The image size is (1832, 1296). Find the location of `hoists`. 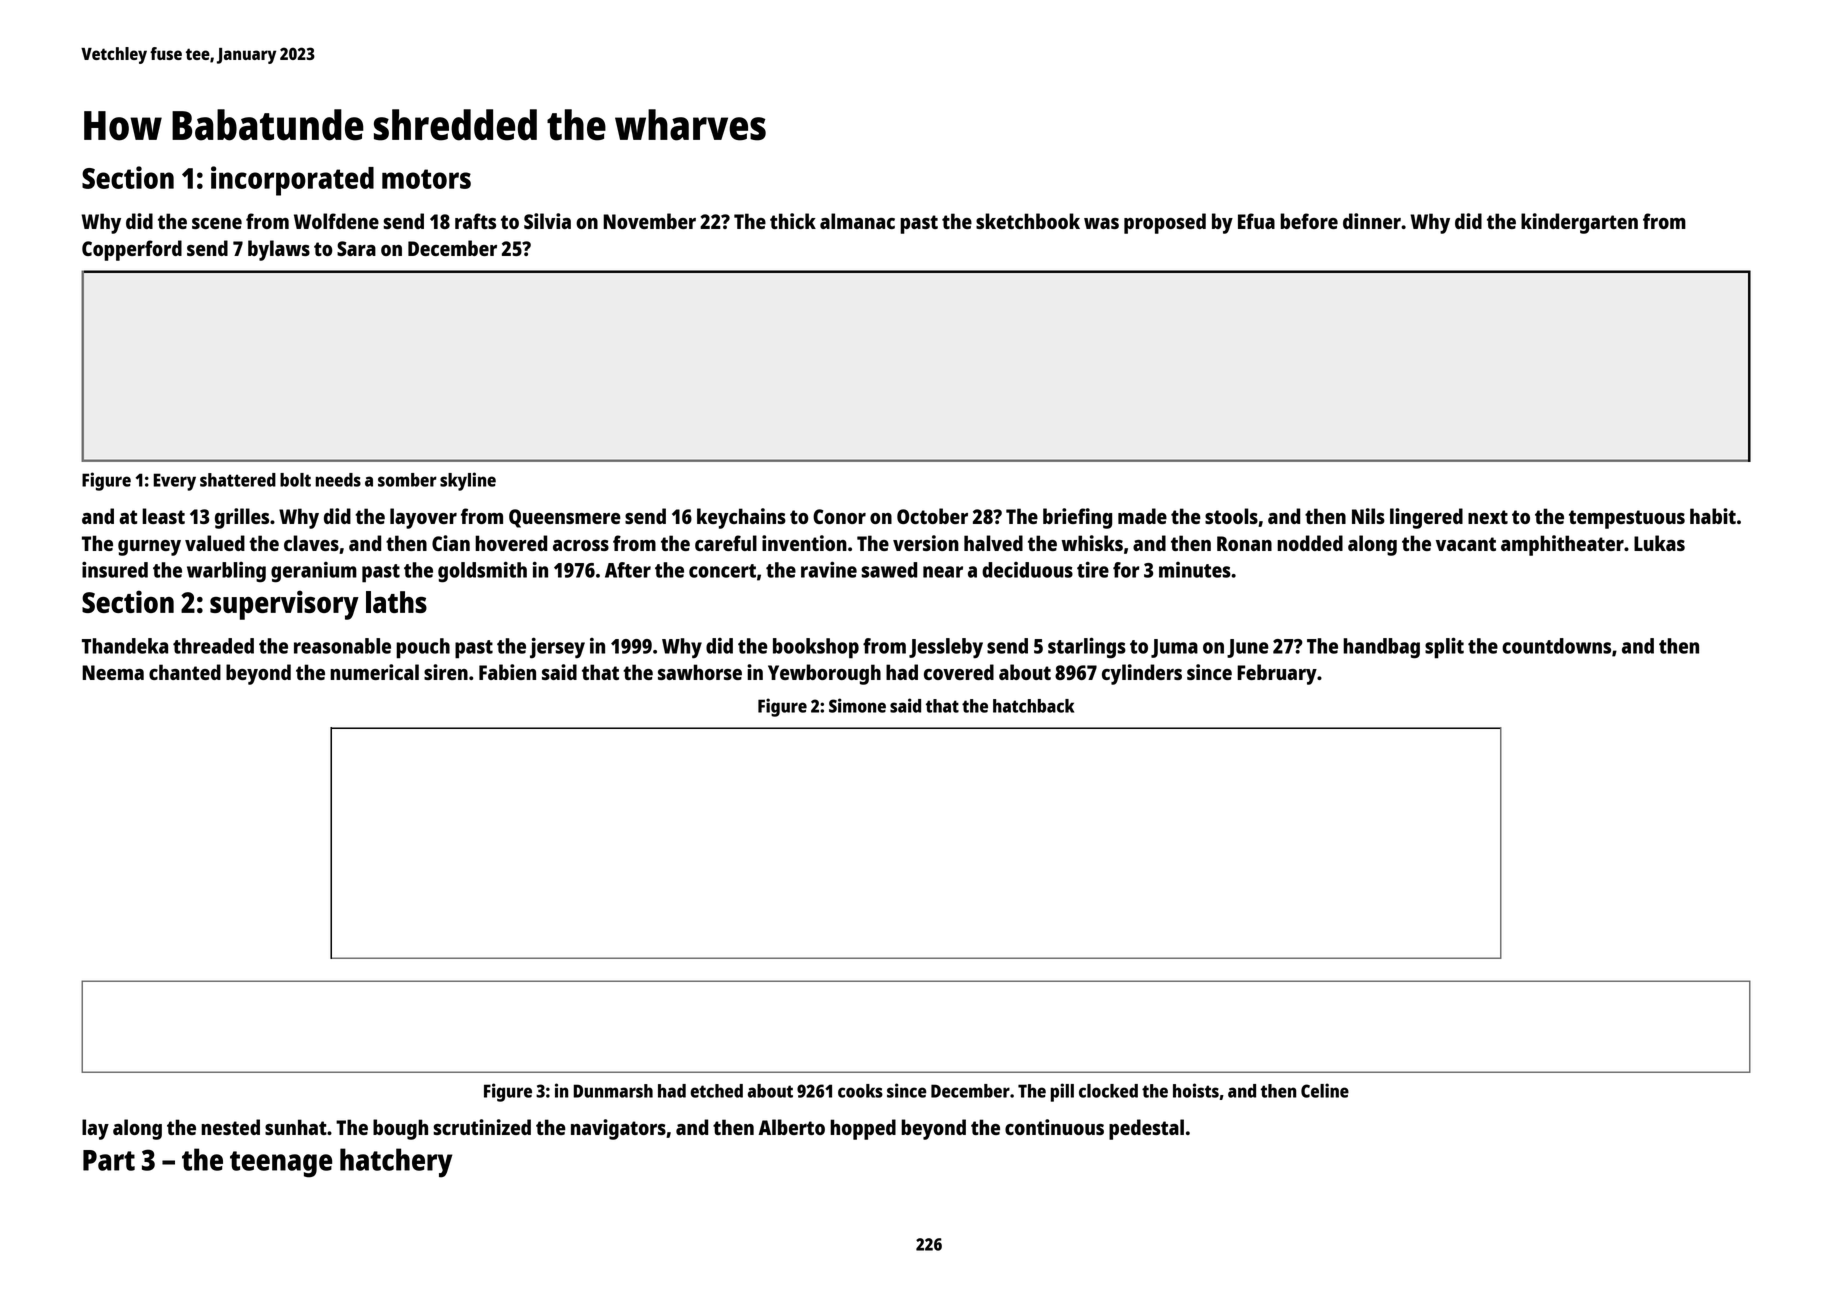

hoists is located at coordinates (1196, 1090).
